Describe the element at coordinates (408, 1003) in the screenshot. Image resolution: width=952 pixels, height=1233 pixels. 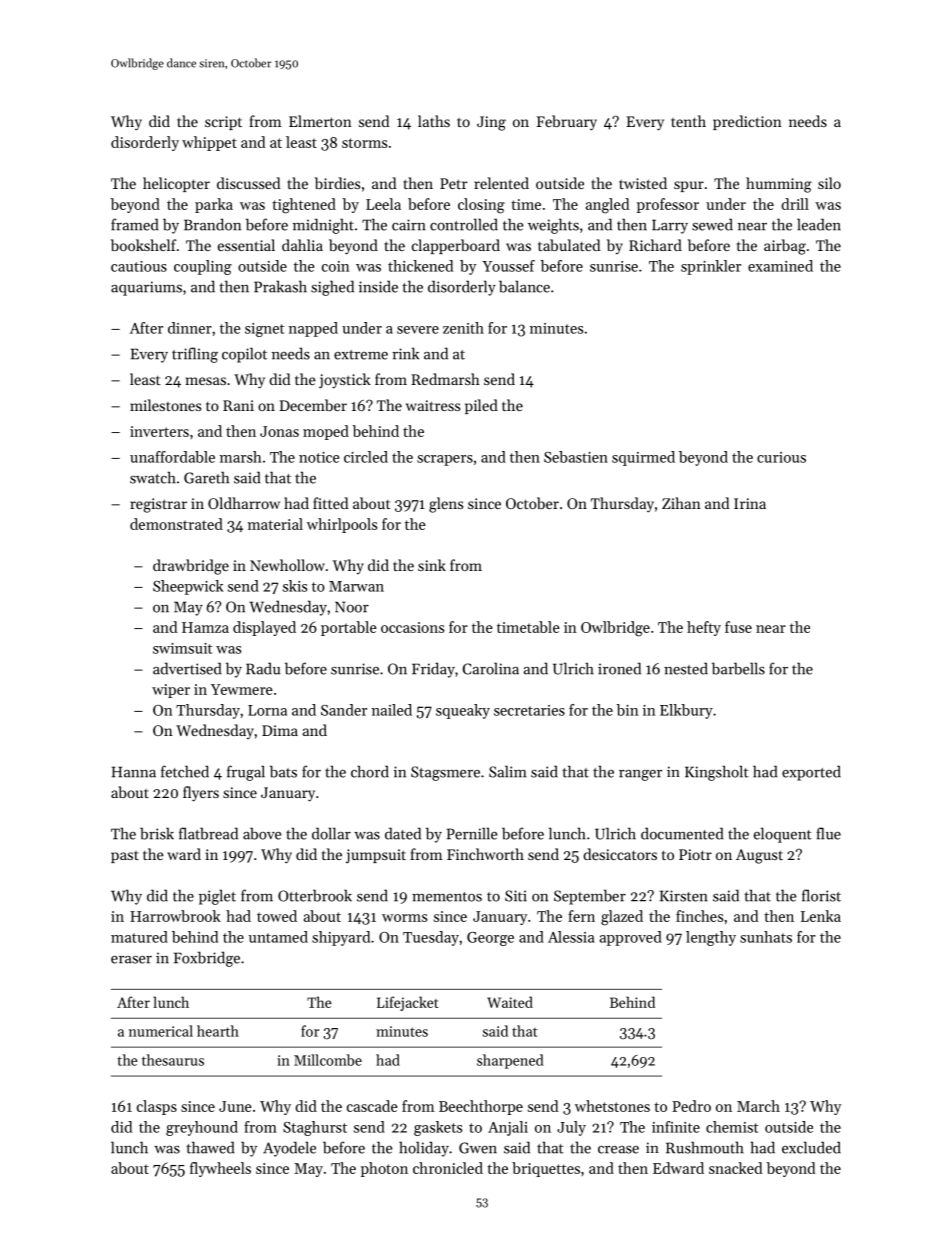
I see `Lifejacket` at that location.
